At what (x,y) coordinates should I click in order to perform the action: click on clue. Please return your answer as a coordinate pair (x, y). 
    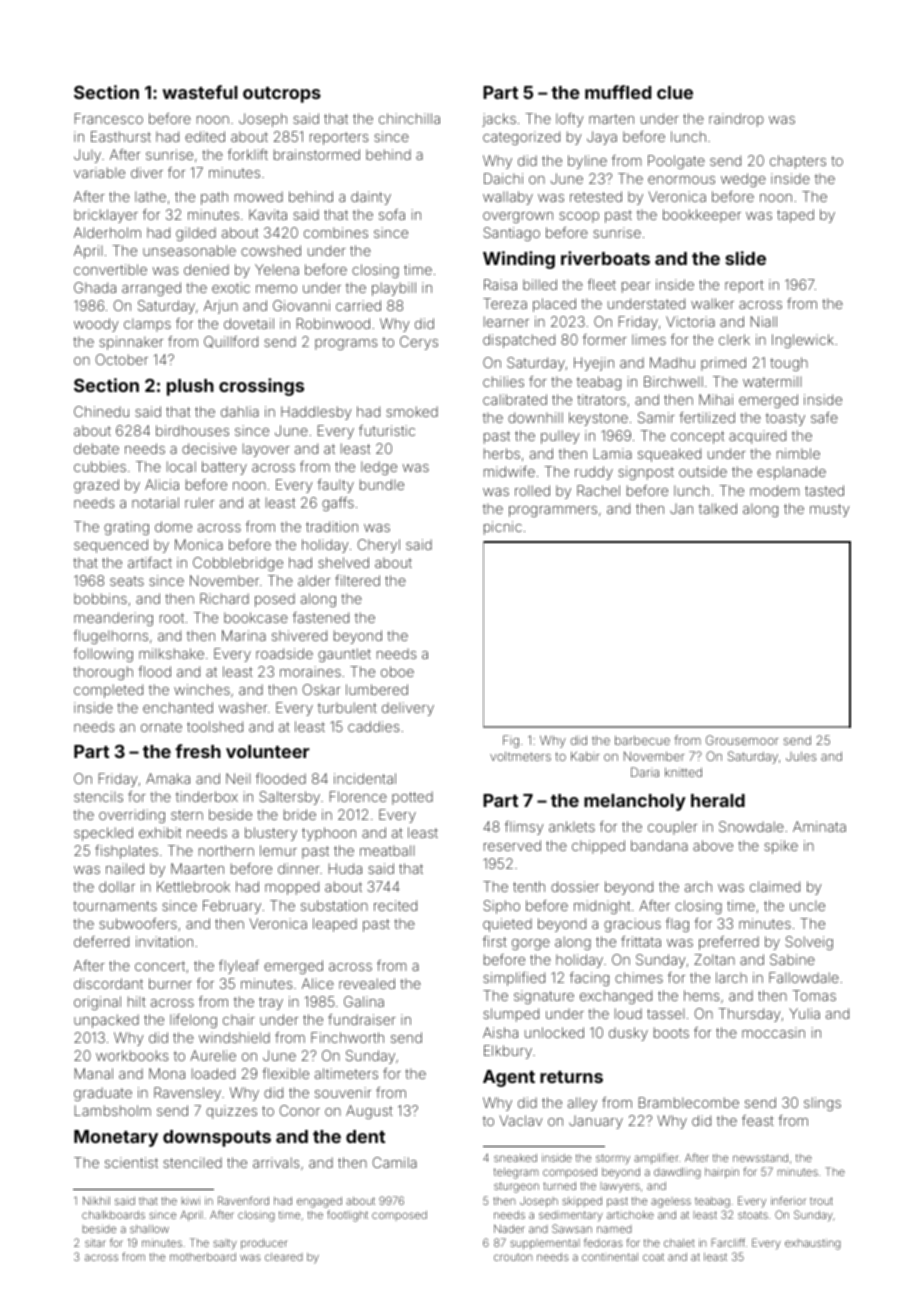
    Looking at the image, I should click on (675, 92).
